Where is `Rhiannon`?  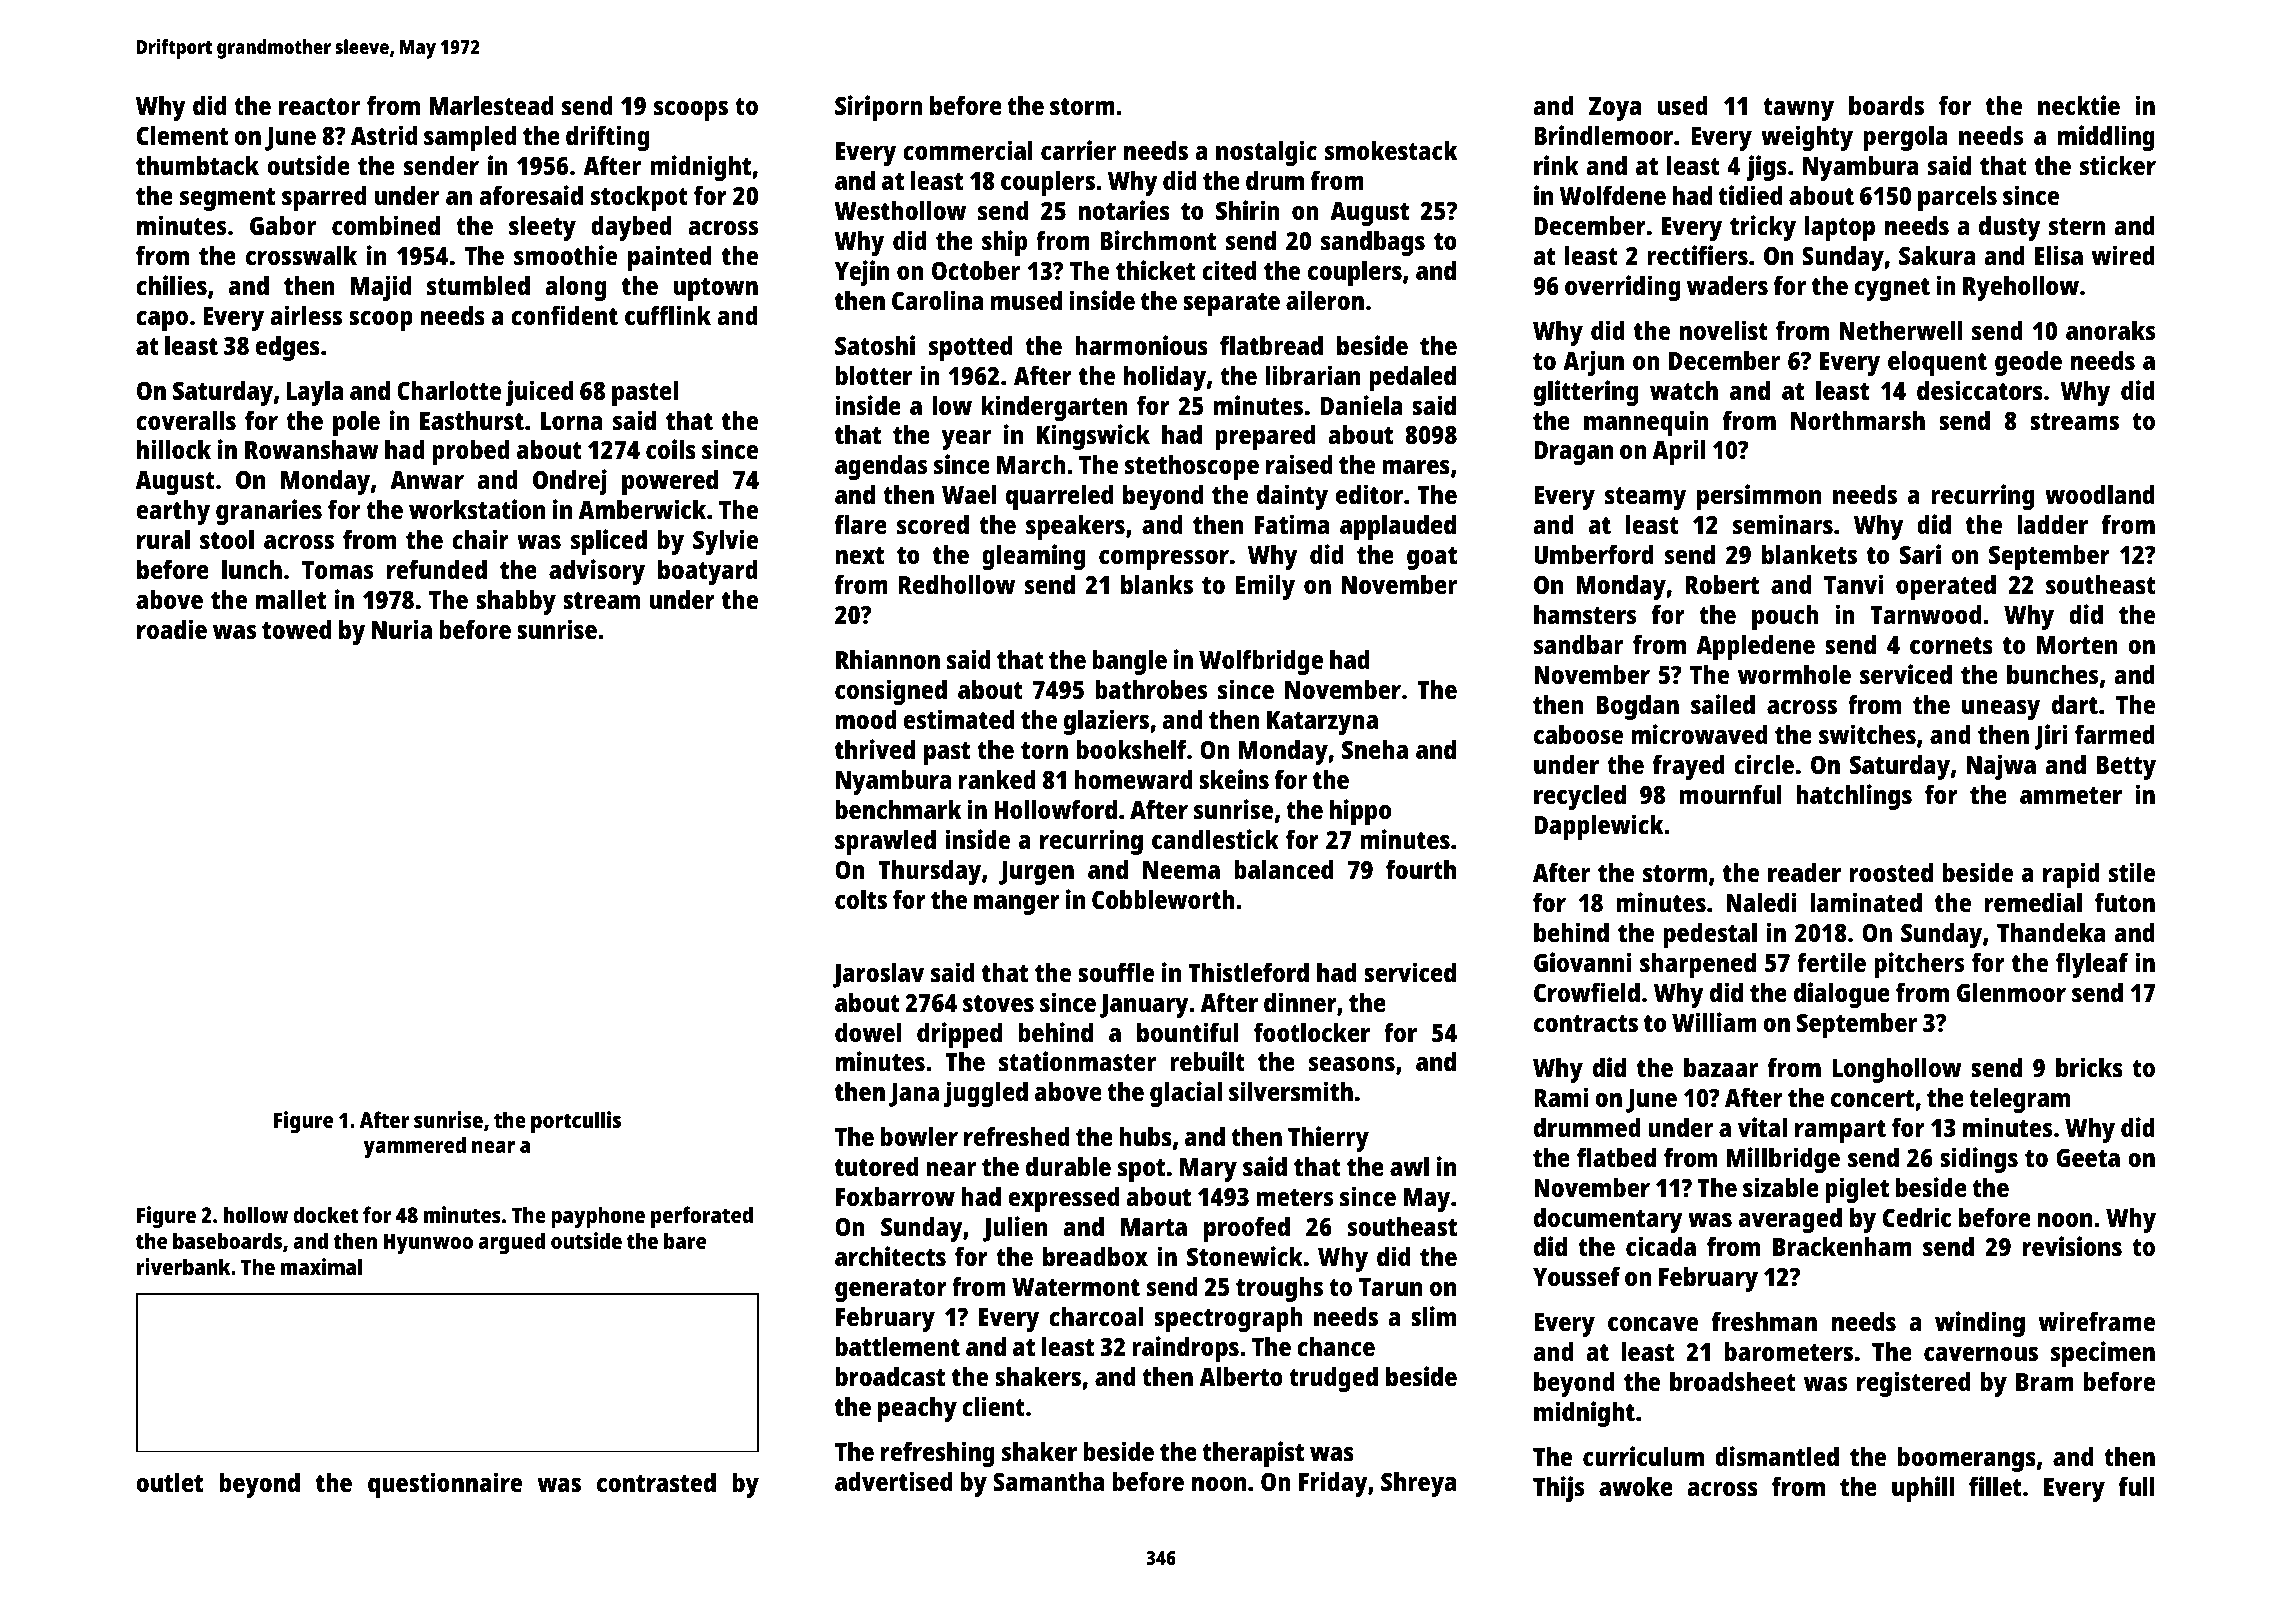 Rhiannon is located at coordinates (888, 659).
